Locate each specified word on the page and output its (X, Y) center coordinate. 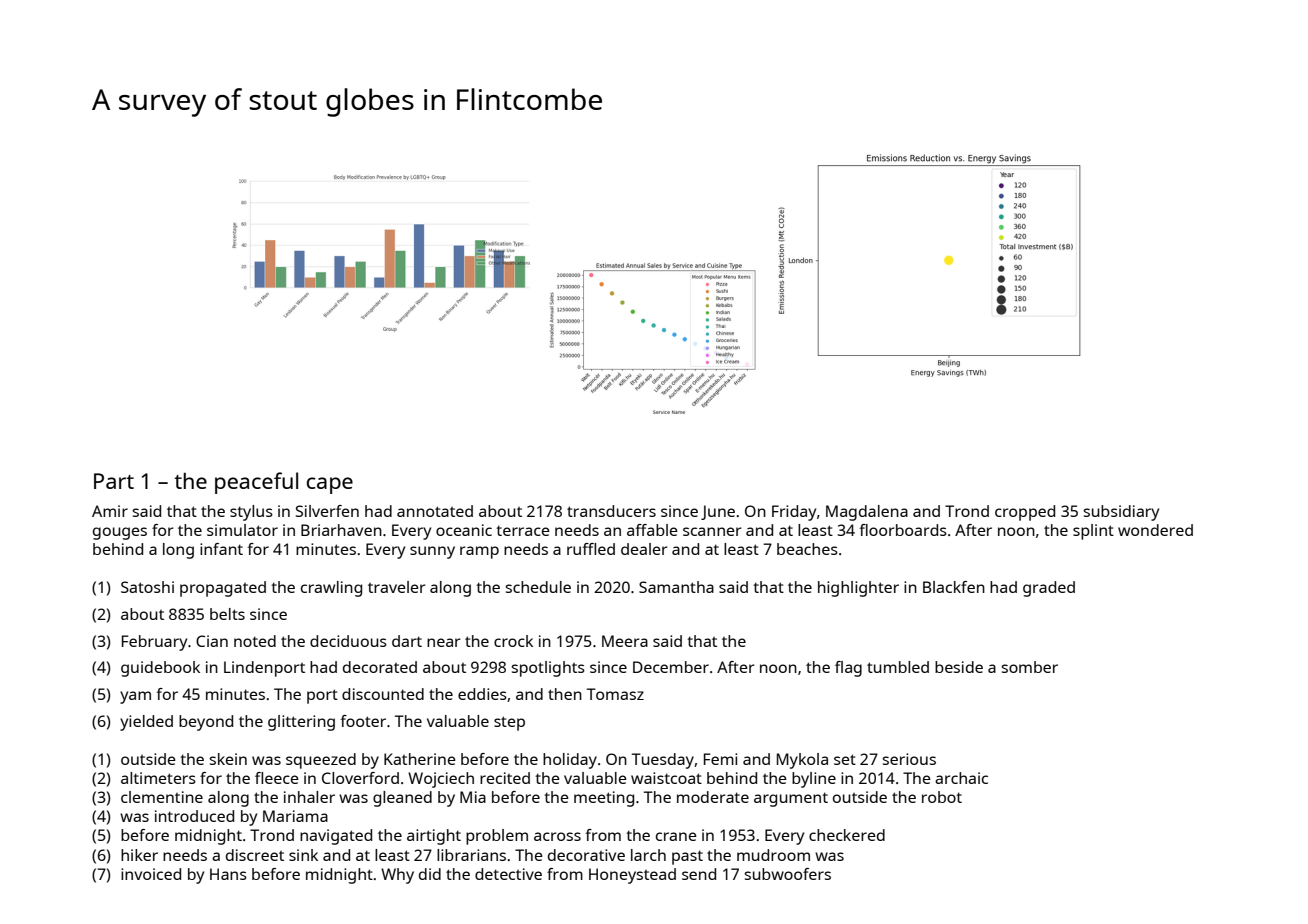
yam (135, 697)
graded (1049, 589)
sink (303, 855)
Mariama (295, 816)
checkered (847, 835)
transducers (611, 511)
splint (1093, 532)
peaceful (256, 483)
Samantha (676, 587)
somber (1029, 667)
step (509, 723)
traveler (397, 587)
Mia (473, 797)
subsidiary (1121, 513)
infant (221, 549)
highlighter (858, 589)
